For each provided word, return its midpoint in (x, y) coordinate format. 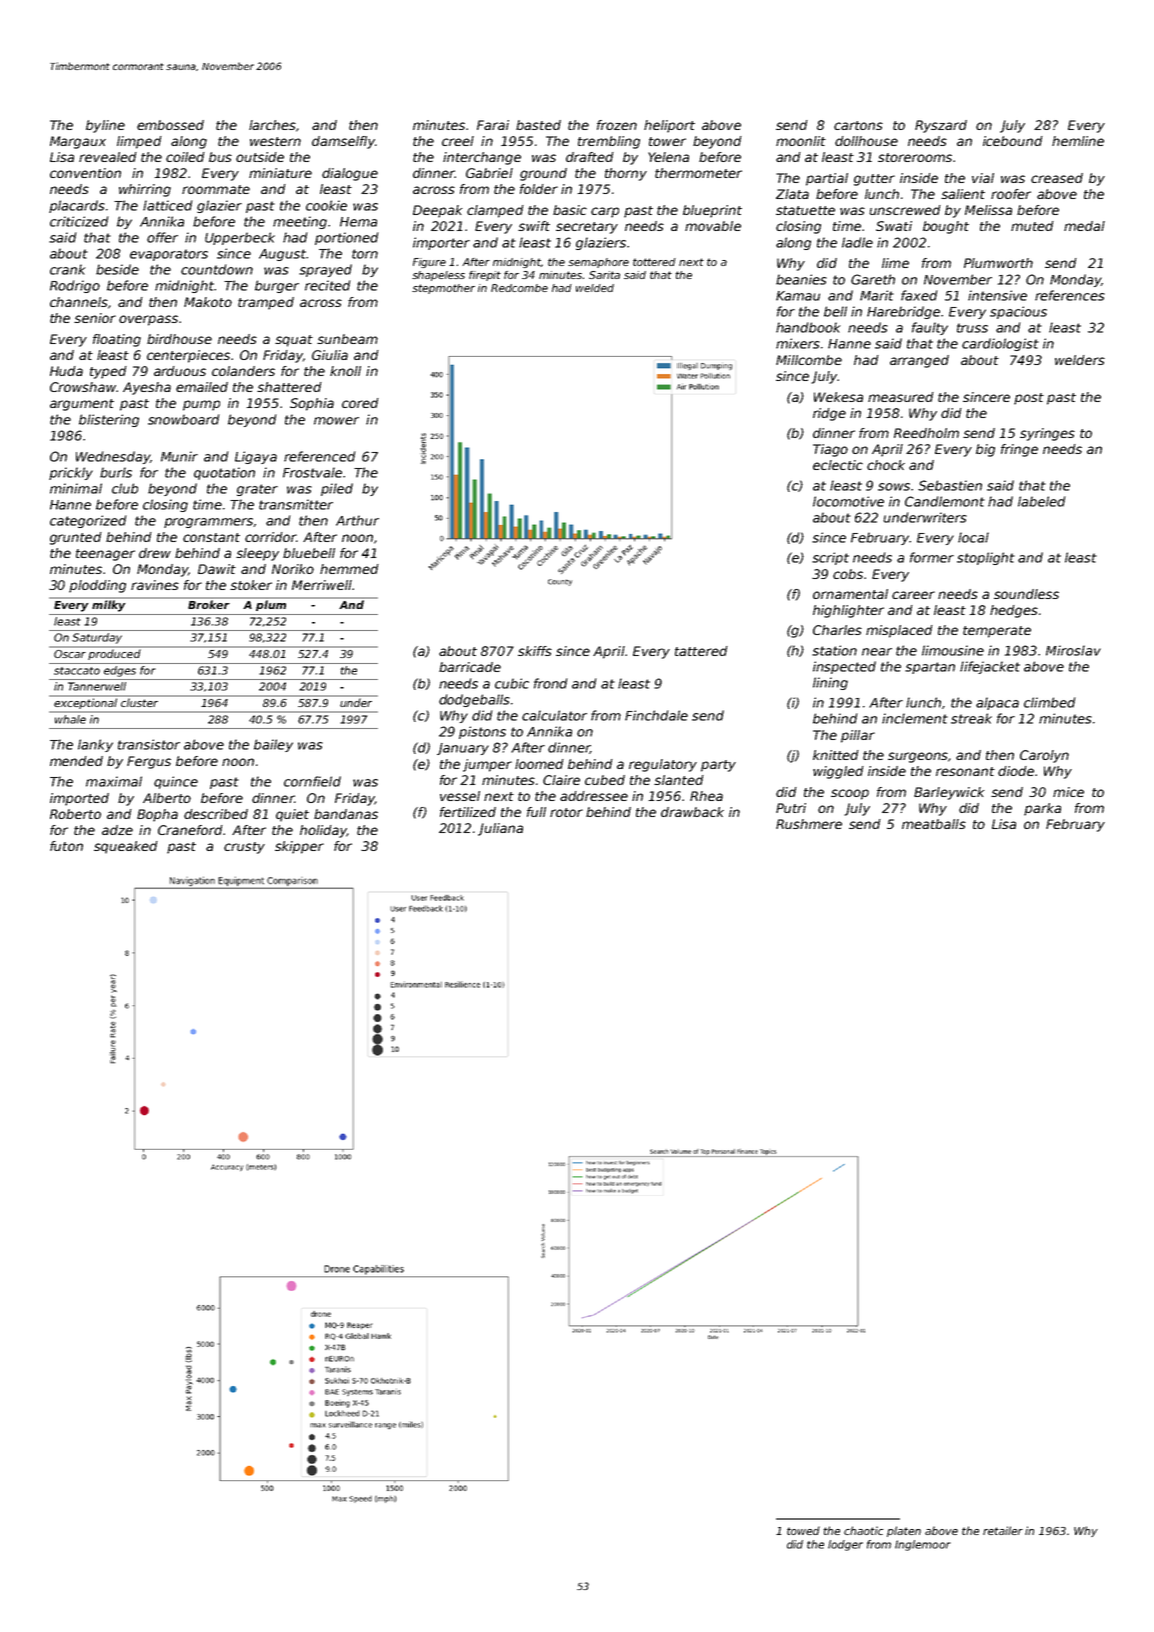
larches (272, 125)
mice (1068, 792)
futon (66, 846)
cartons (858, 125)
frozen (617, 125)
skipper (299, 847)
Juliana (500, 829)
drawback (692, 812)
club (125, 488)
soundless (1026, 594)
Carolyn (1044, 756)
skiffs (535, 651)
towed (803, 1530)
